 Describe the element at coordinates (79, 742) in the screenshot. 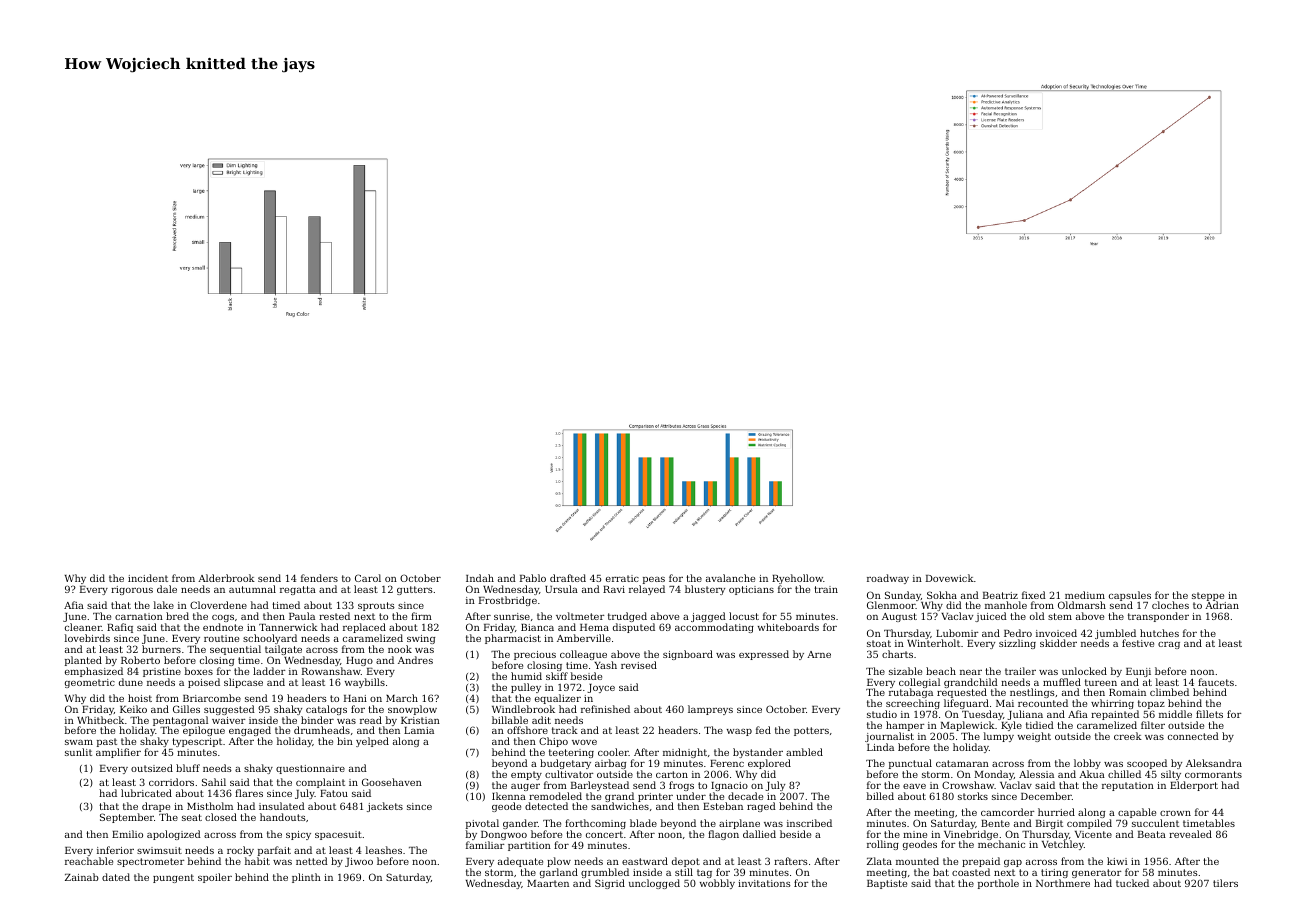

I see `swam` at that location.
